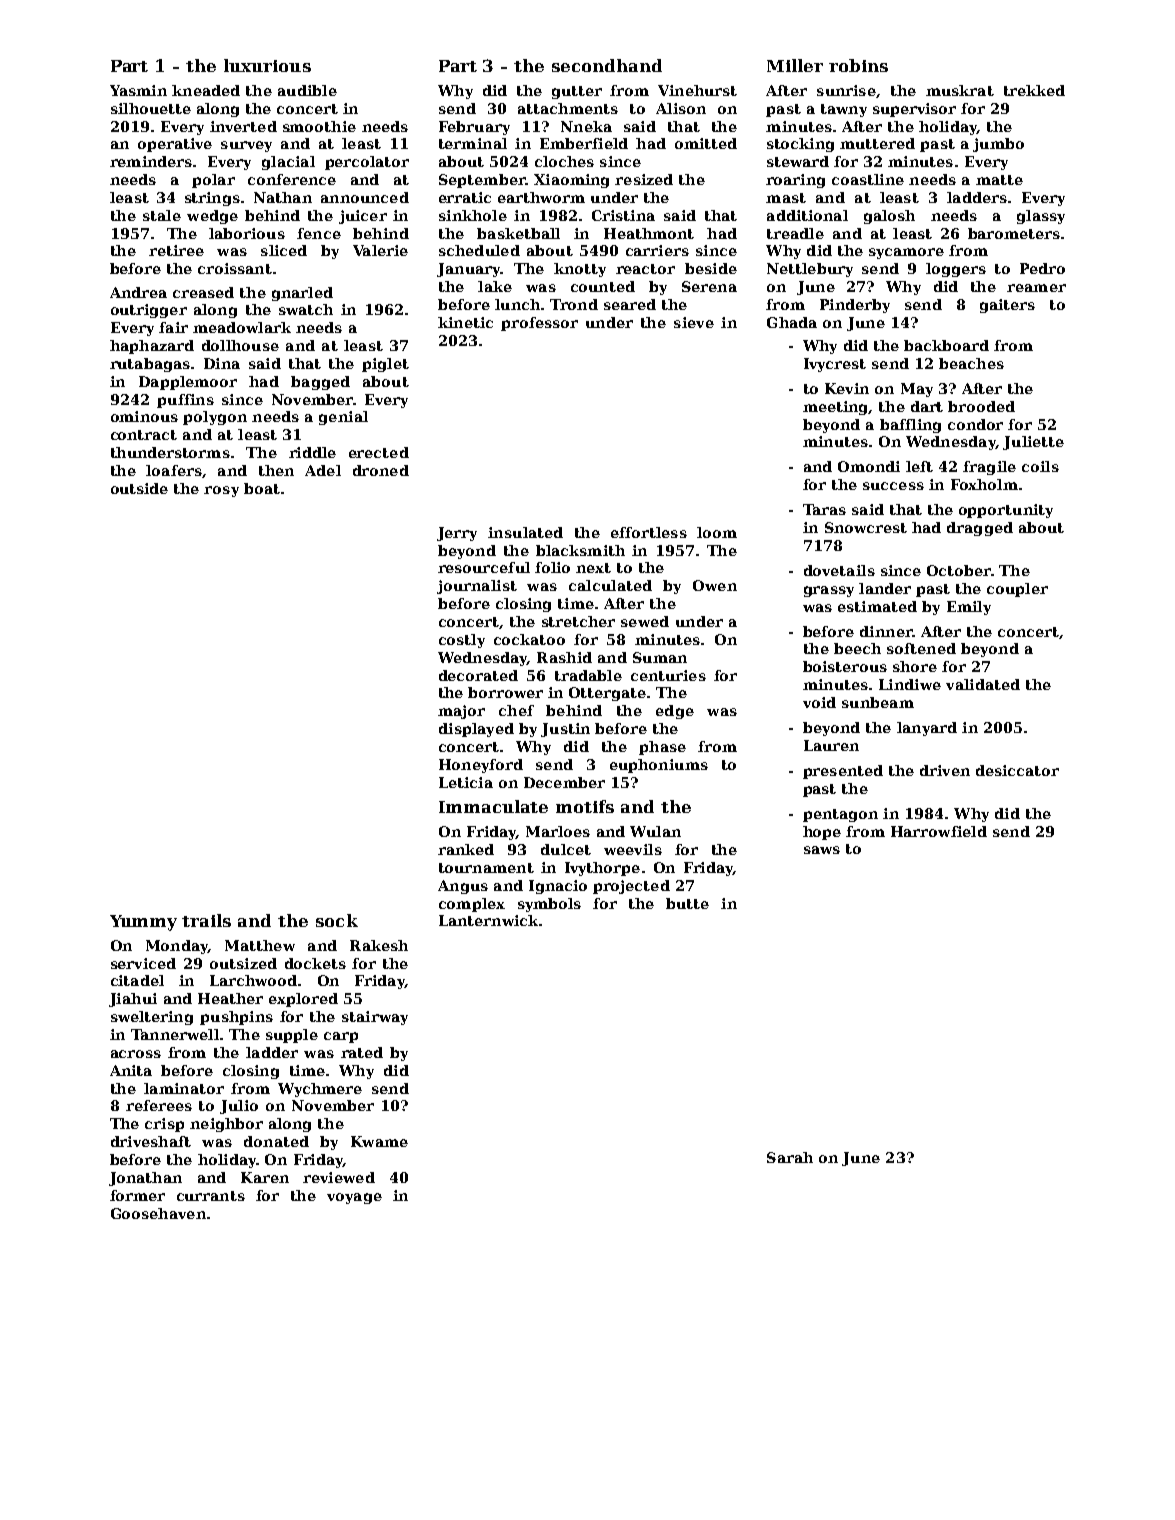  I want to click on hope, so click(822, 833).
